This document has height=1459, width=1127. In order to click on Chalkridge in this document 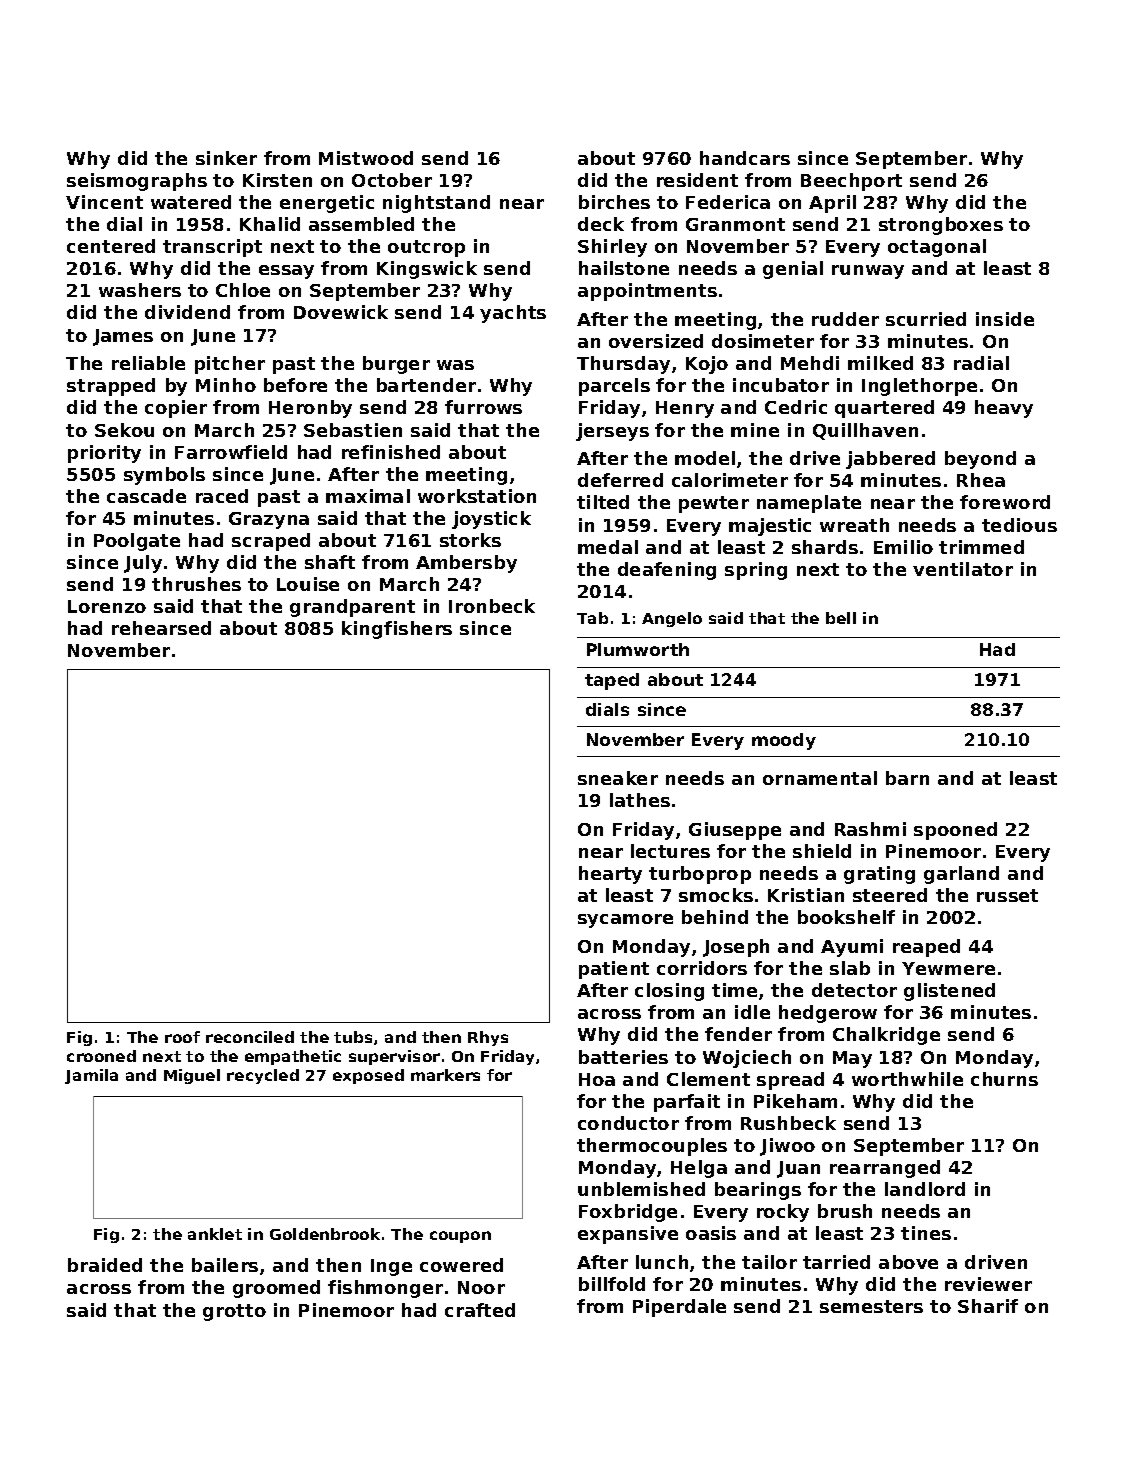, I will do `click(886, 1036)`.
